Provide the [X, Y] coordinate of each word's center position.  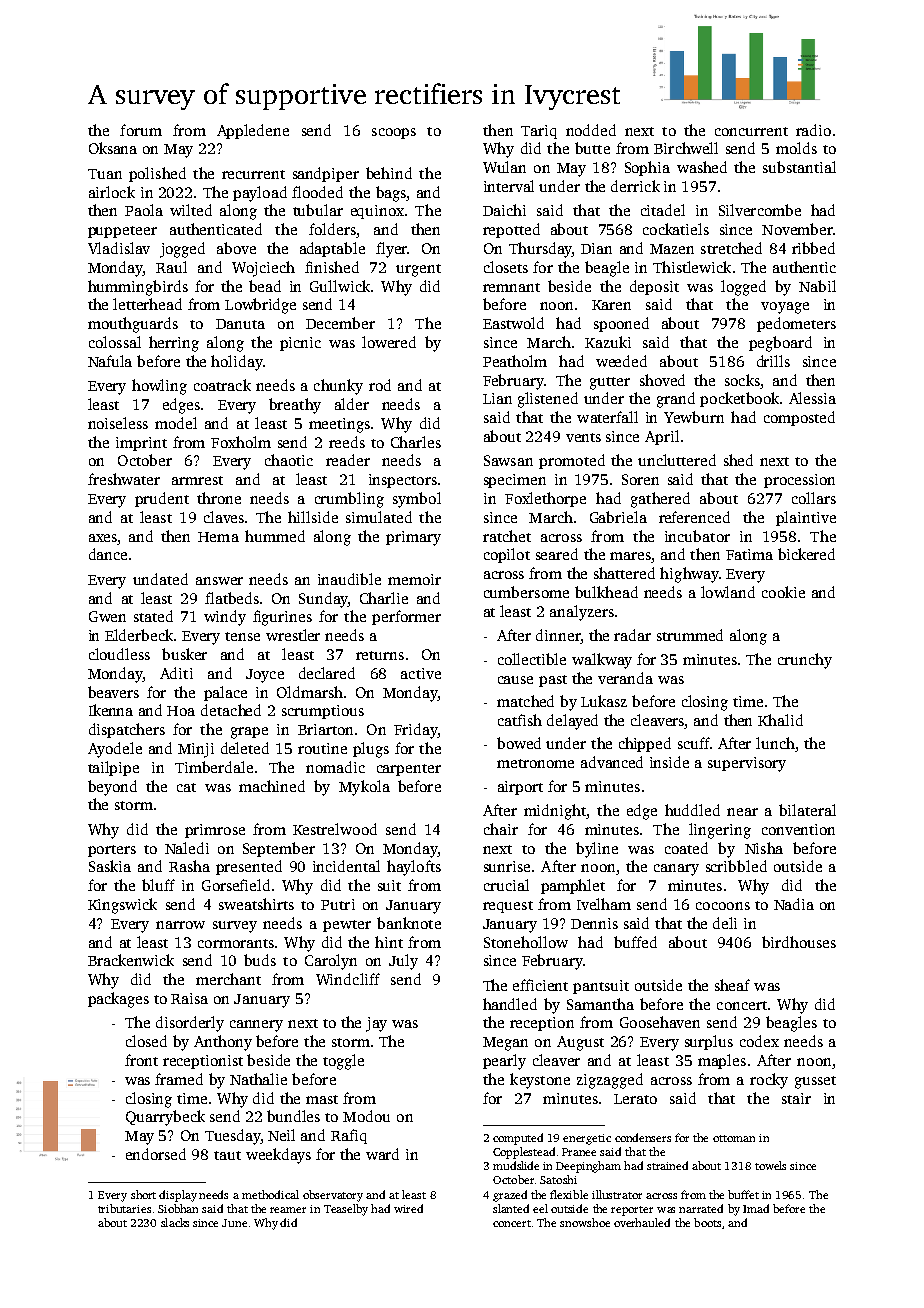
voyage [785, 308]
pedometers [796, 324]
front [141, 1060]
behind [389, 173]
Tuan [105, 174]
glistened [548, 400]
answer [219, 581]
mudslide [516, 1165]
